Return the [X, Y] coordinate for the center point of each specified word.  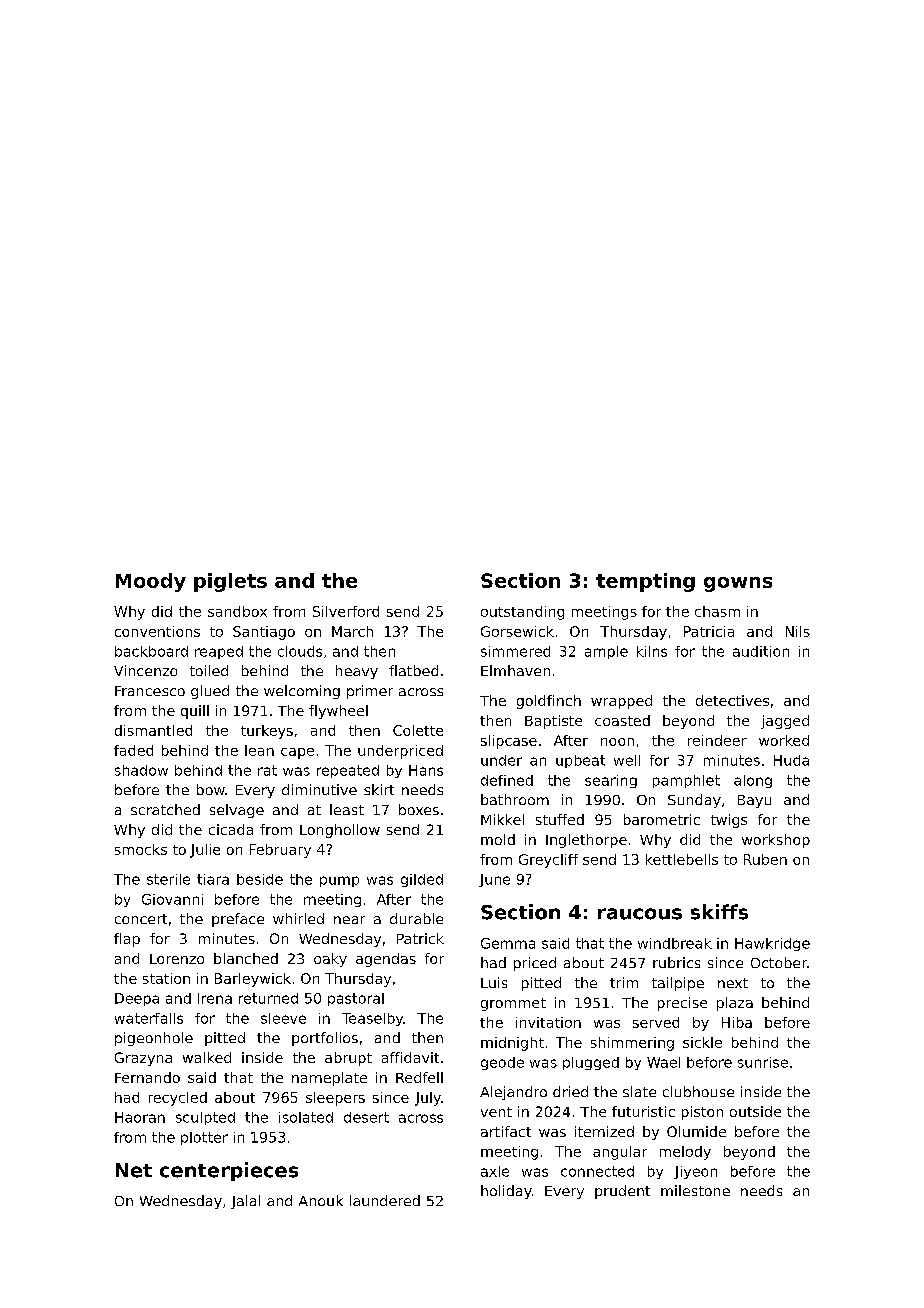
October [779, 962]
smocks [141, 849]
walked [207, 1057]
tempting [645, 582]
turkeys [267, 732]
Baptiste [553, 722]
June [494, 880]
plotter [204, 1138]
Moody [151, 582]
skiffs [719, 912]
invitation [548, 1022]
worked [784, 740]
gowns [738, 584]
